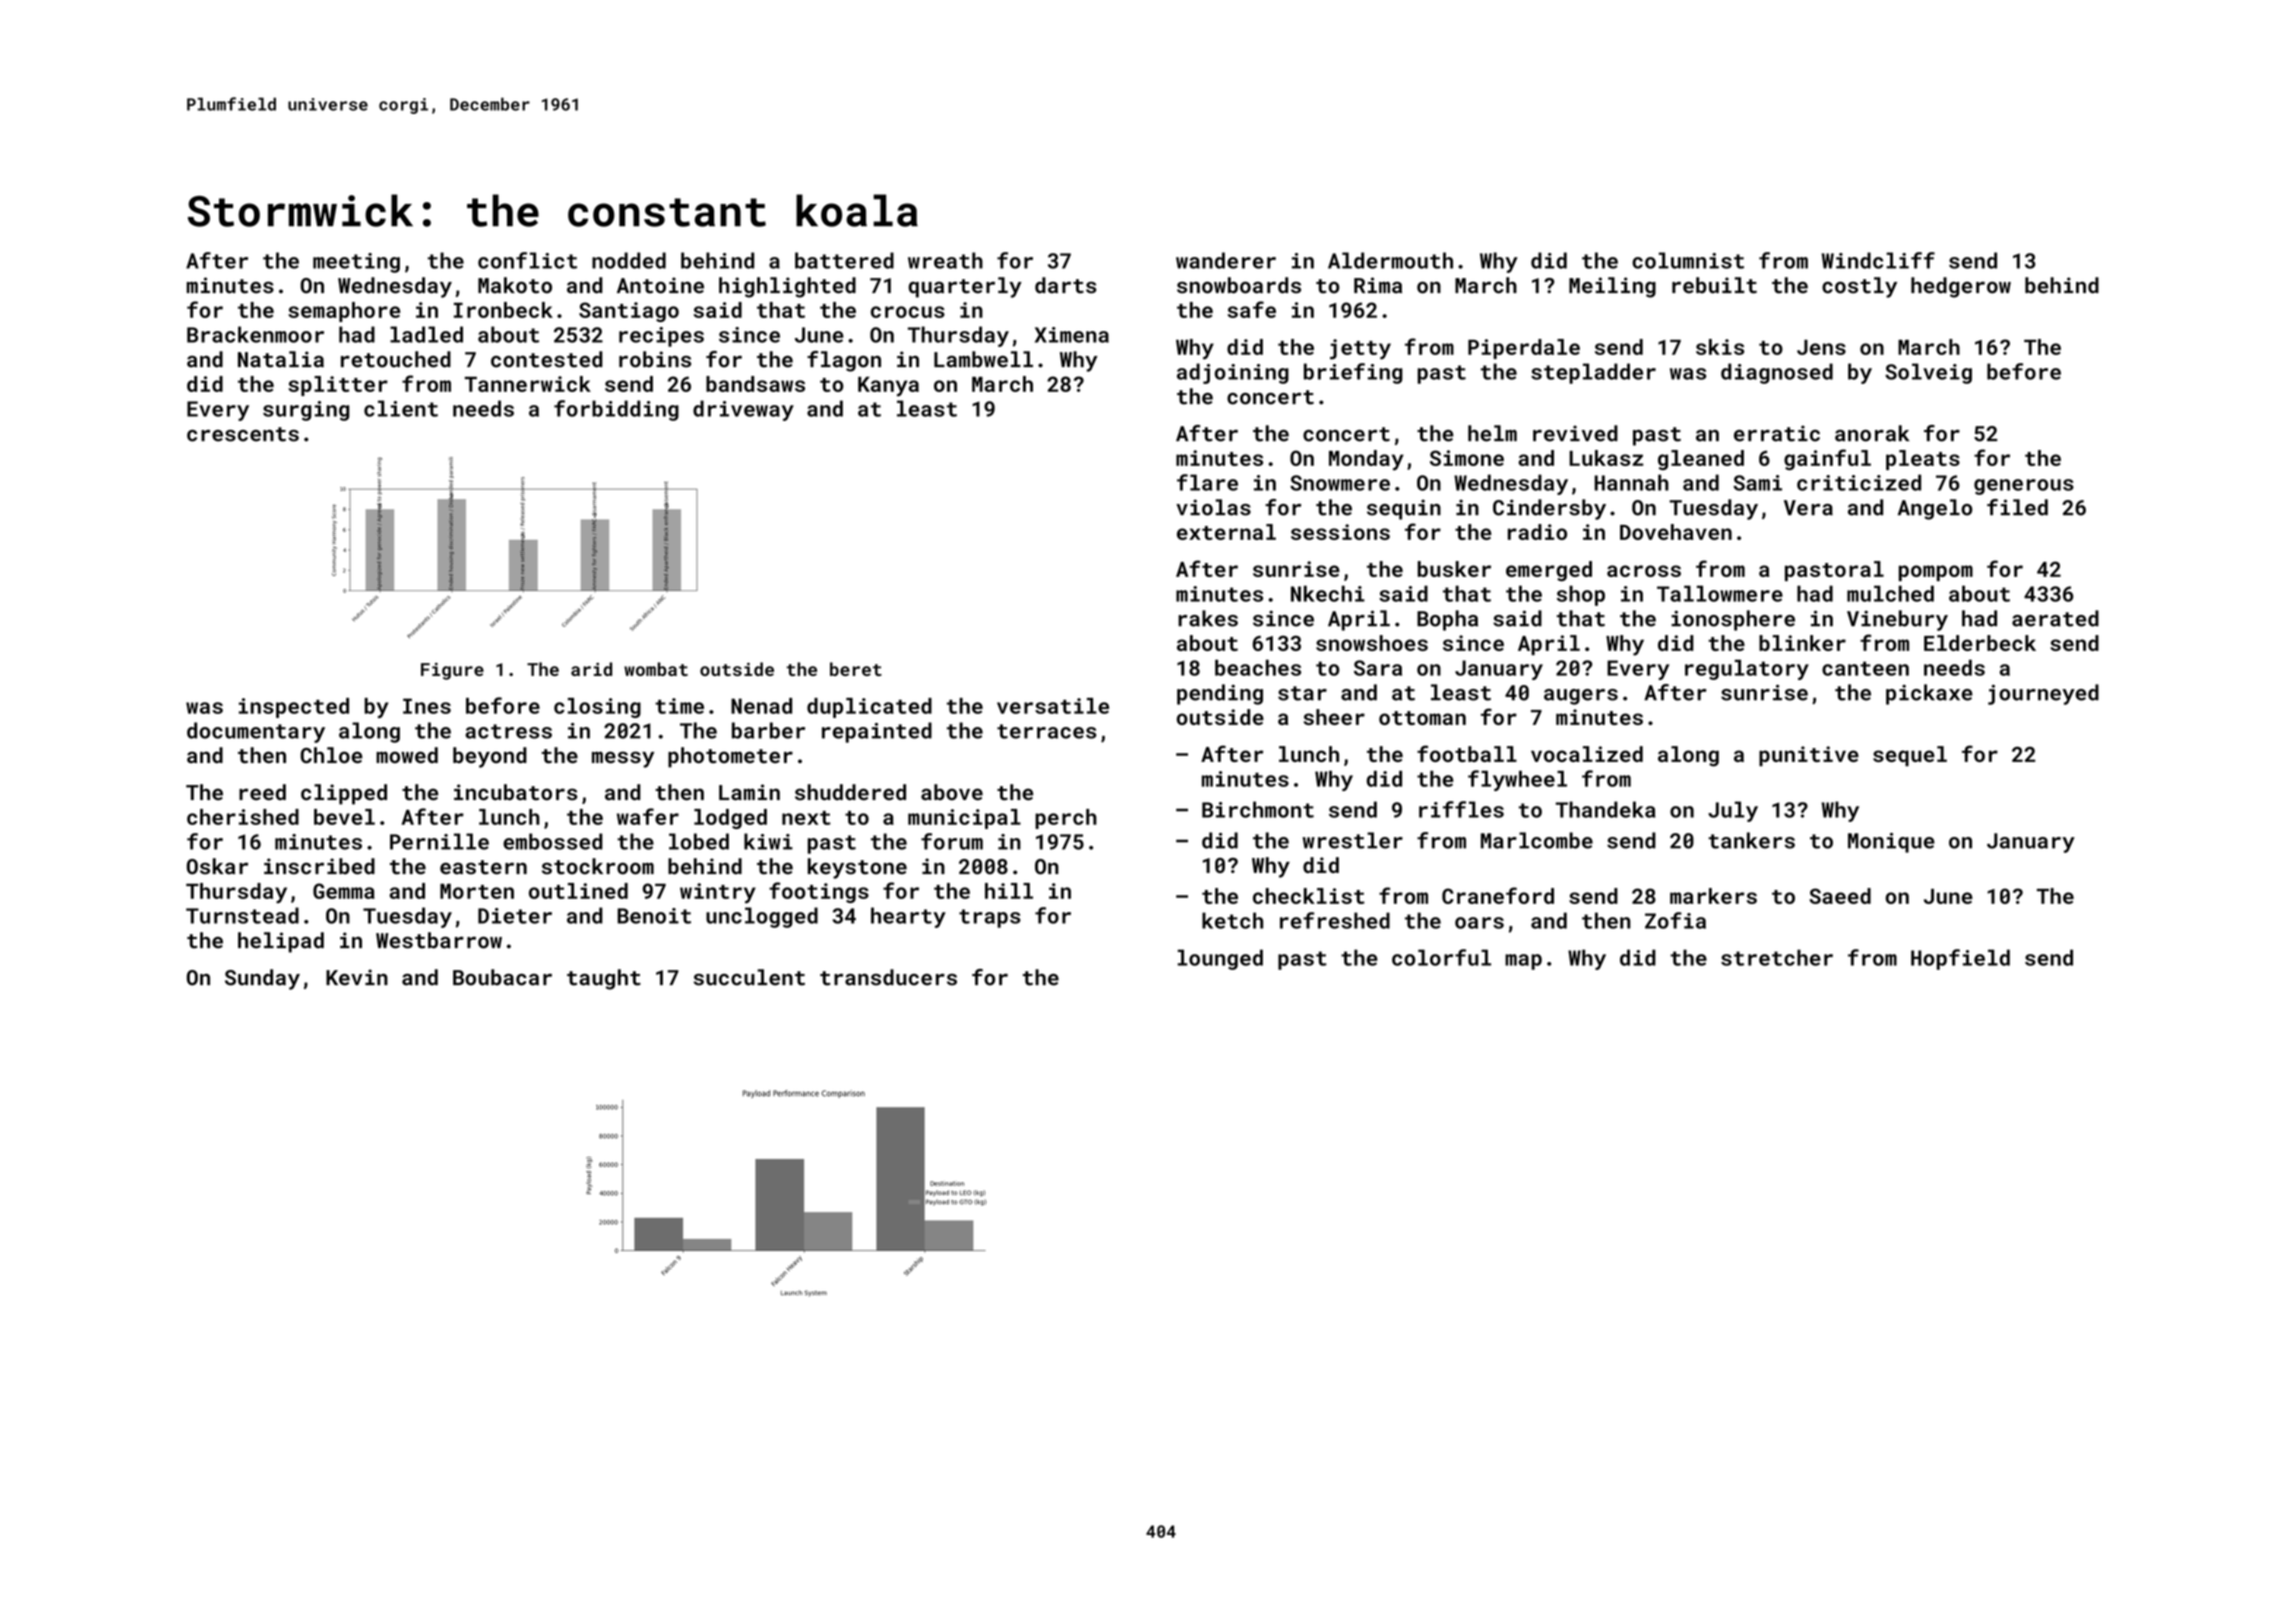 Image resolution: width=2292 pixels, height=1620 pixels. I want to click on crescents, so click(243, 434).
